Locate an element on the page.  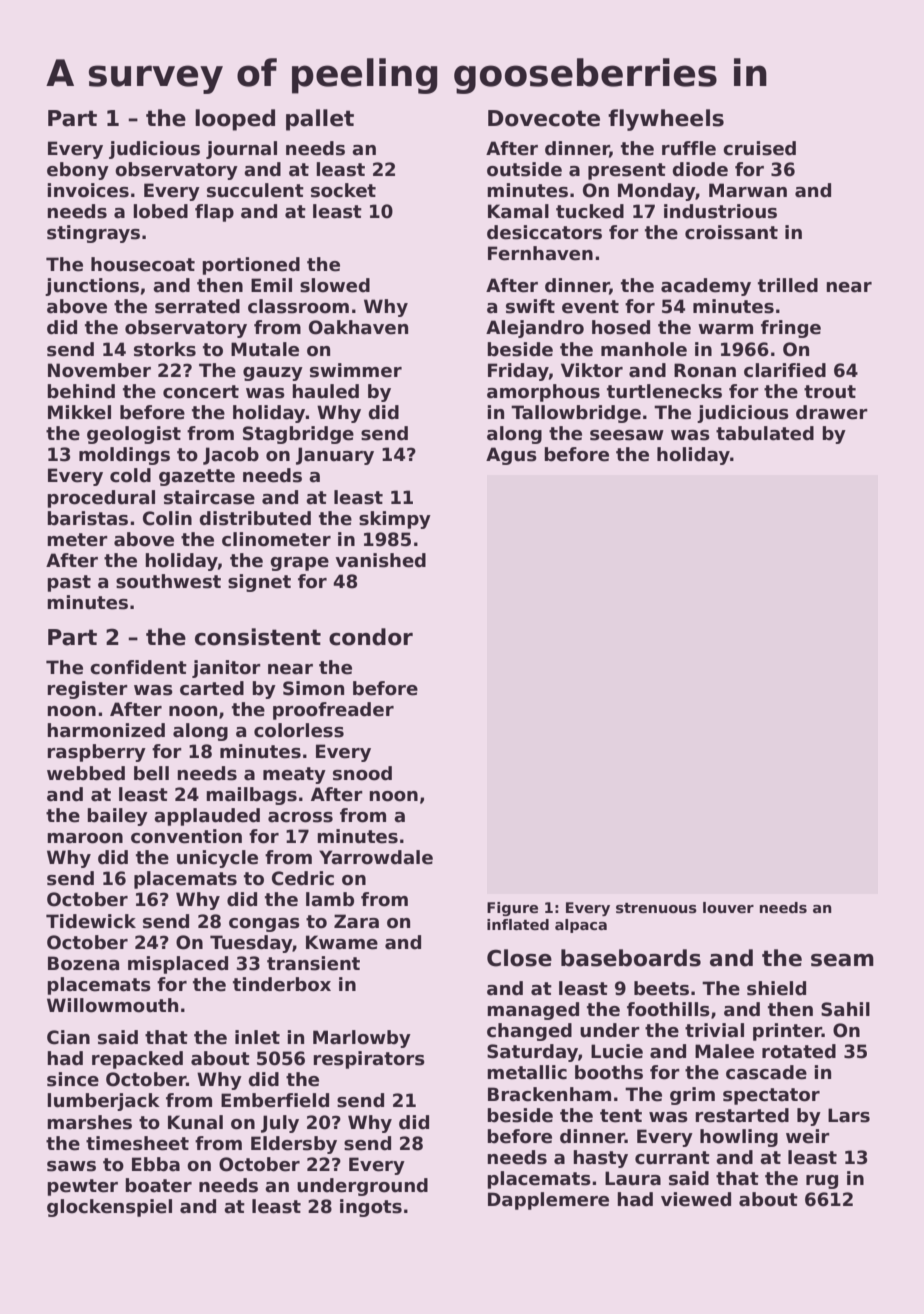
Cian is located at coordinates (68, 1037).
